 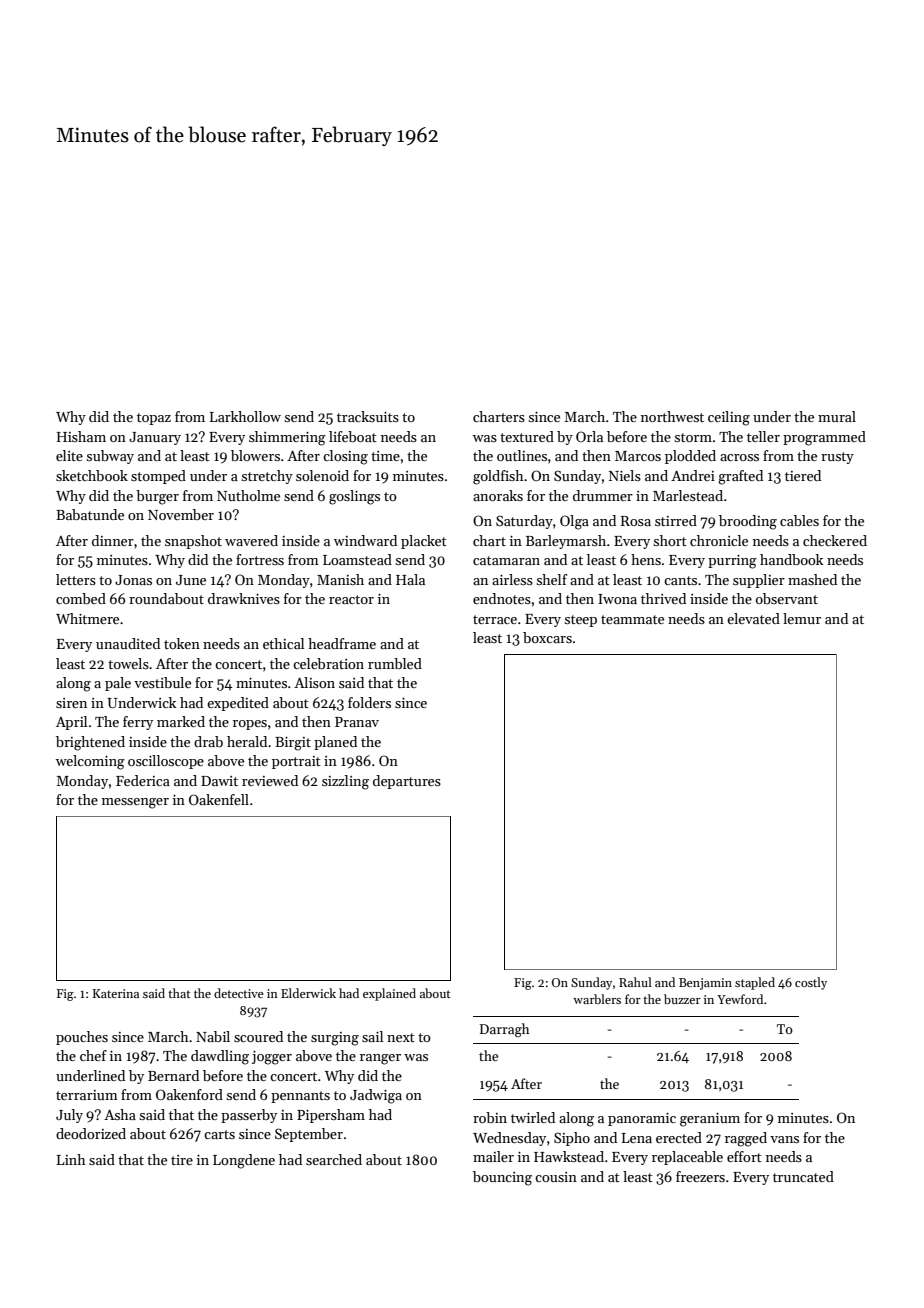 I want to click on robin, so click(x=490, y=1117).
